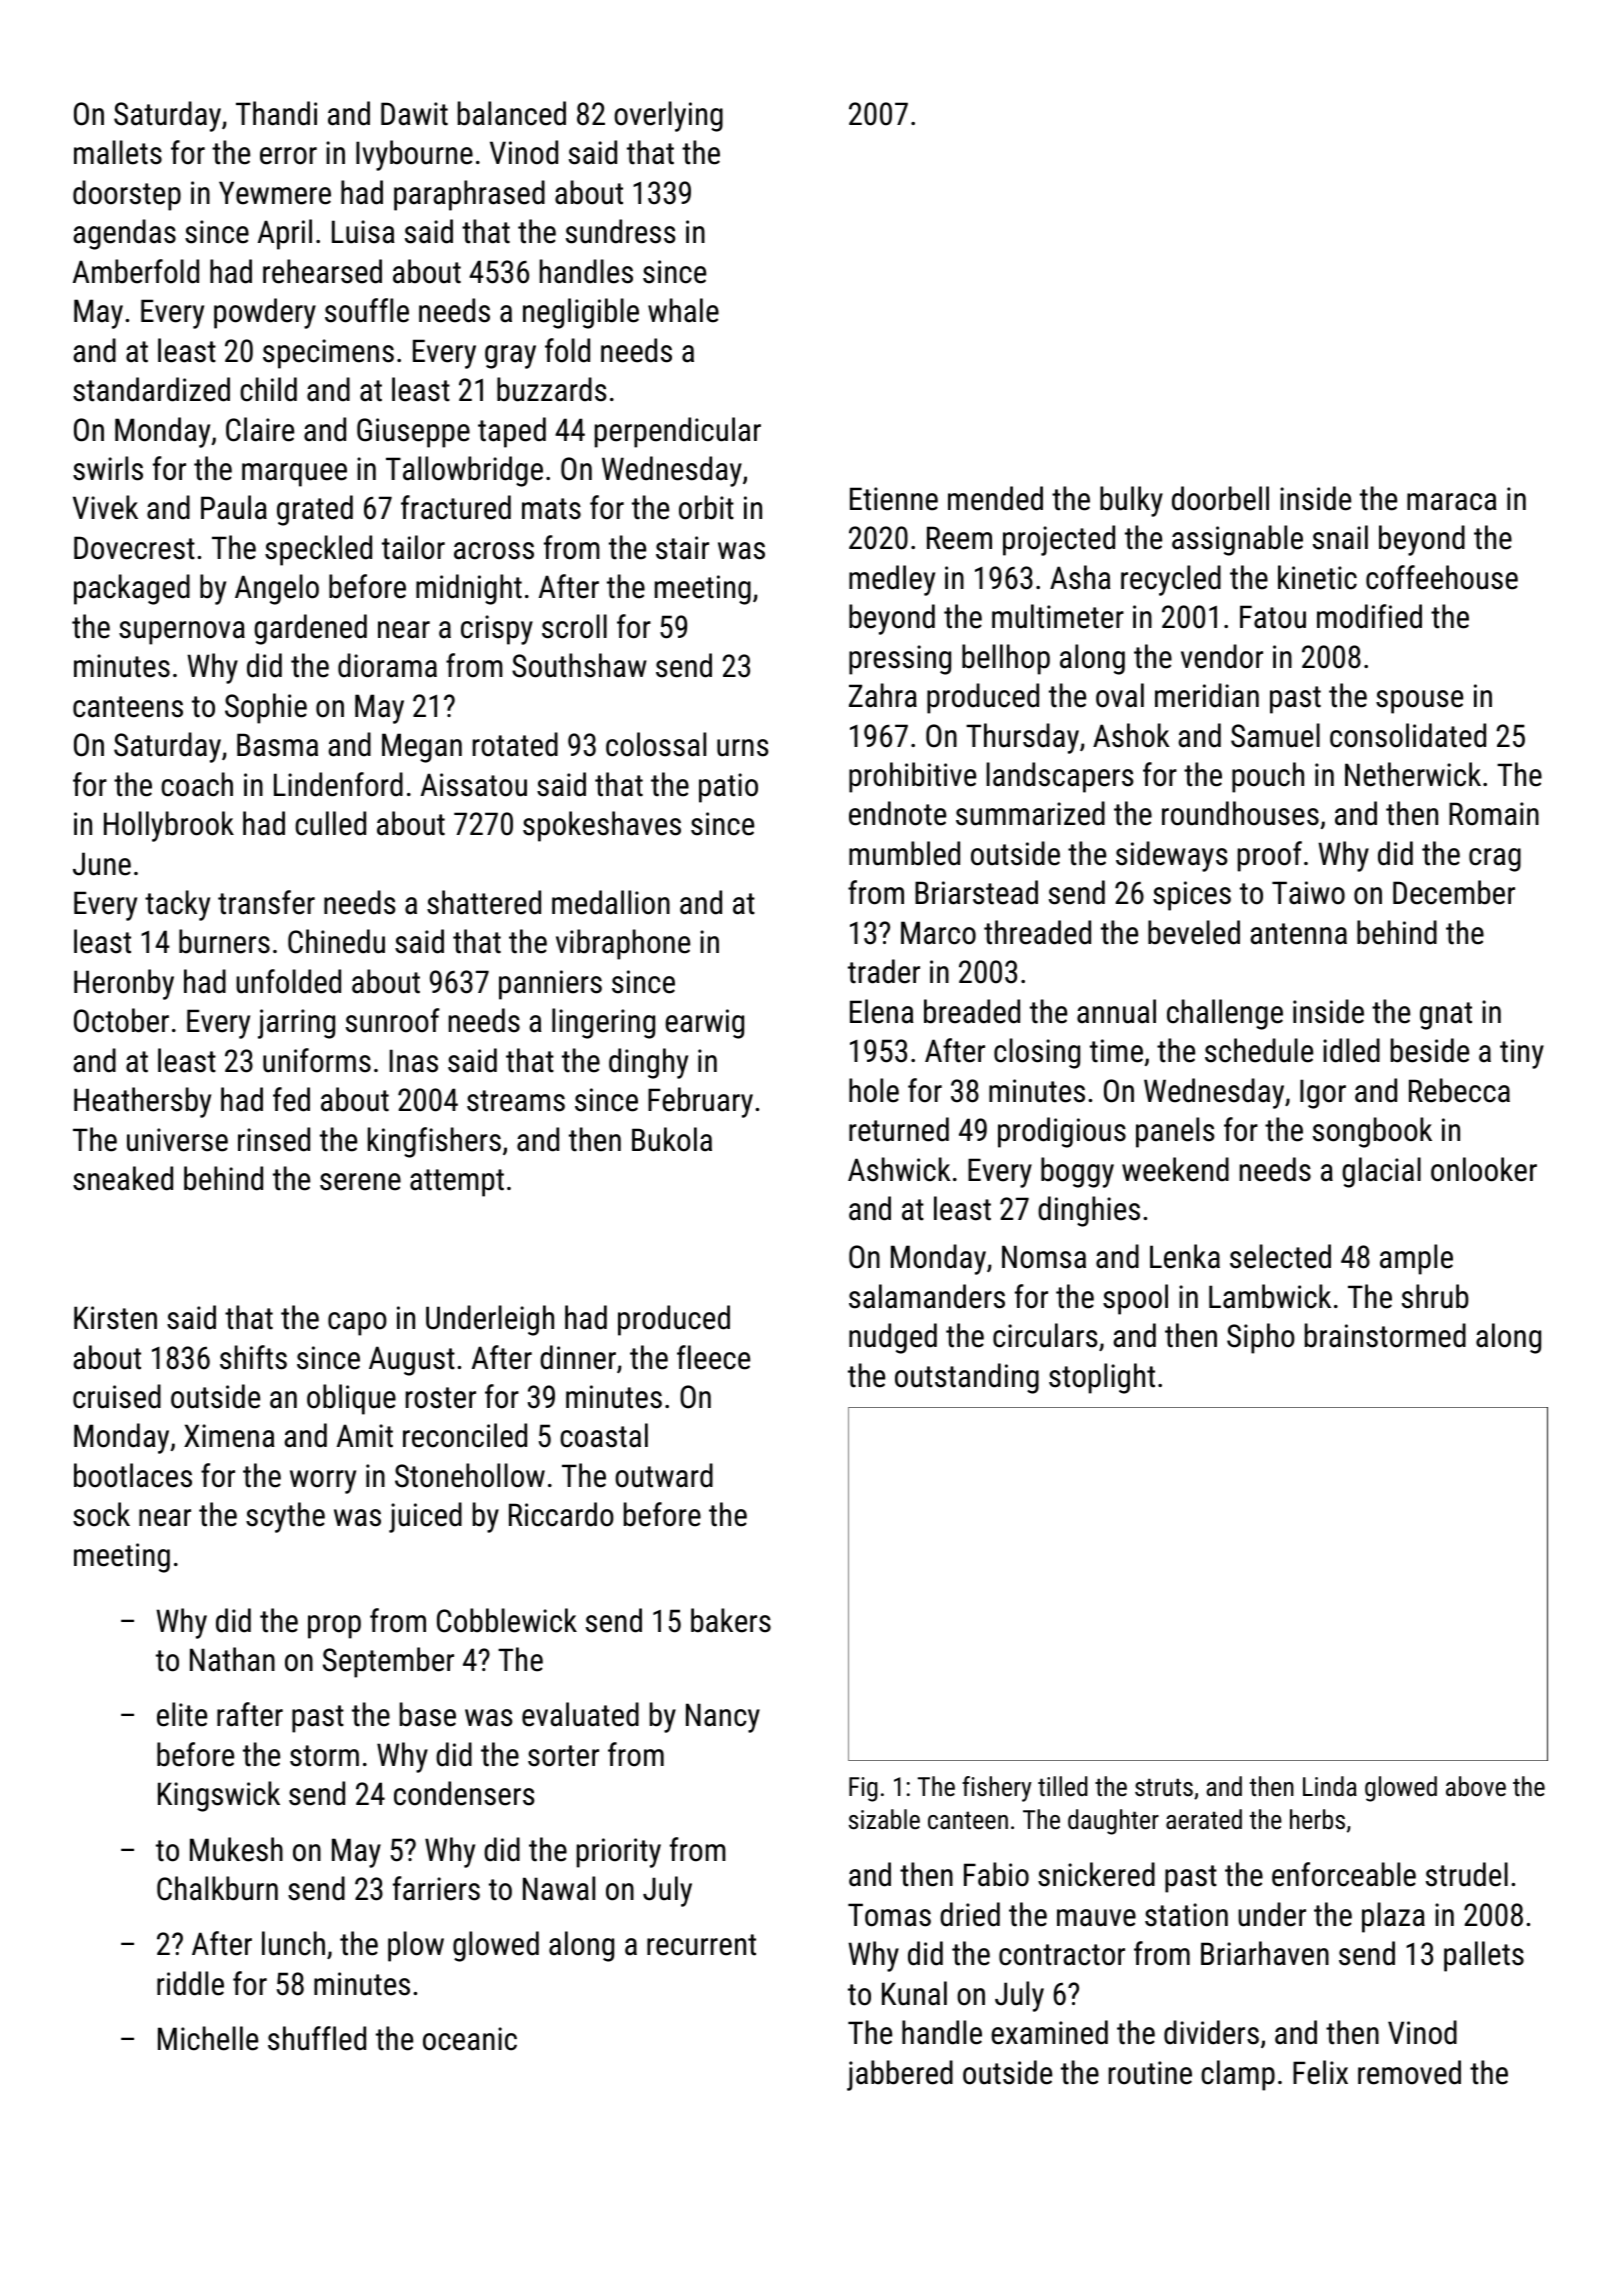  Describe the element at coordinates (1452, 502) in the screenshot. I see `maraca` at that location.
